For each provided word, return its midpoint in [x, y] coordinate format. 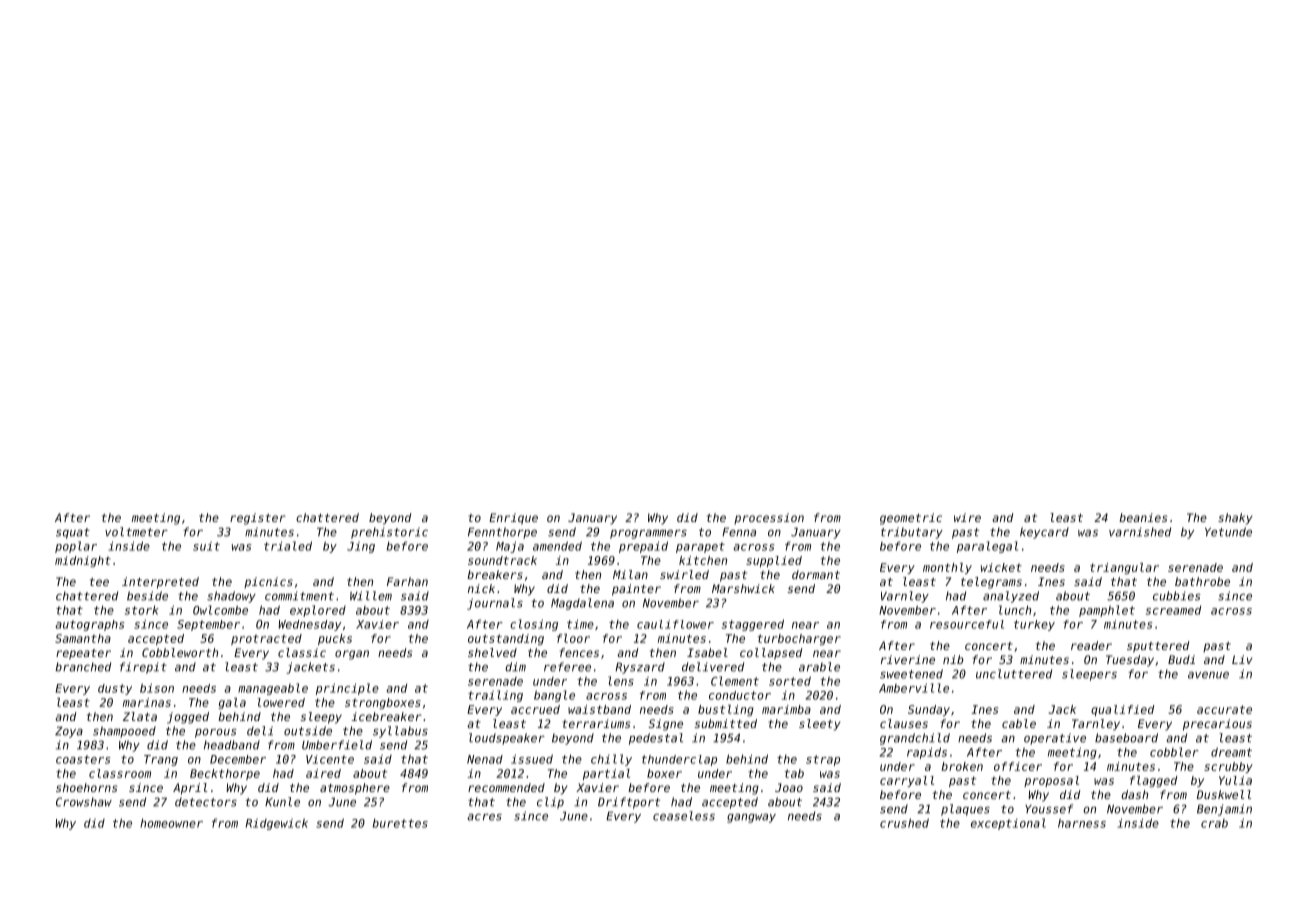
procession [769, 518]
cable [1019, 723]
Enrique [513, 519]
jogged [188, 718]
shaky [1235, 519]
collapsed [771, 654]
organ [352, 655]
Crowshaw [84, 802]
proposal [1051, 781]
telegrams [991, 583]
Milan [630, 574]
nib [953, 659]
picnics [268, 582]
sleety [819, 725]
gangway [751, 818]
